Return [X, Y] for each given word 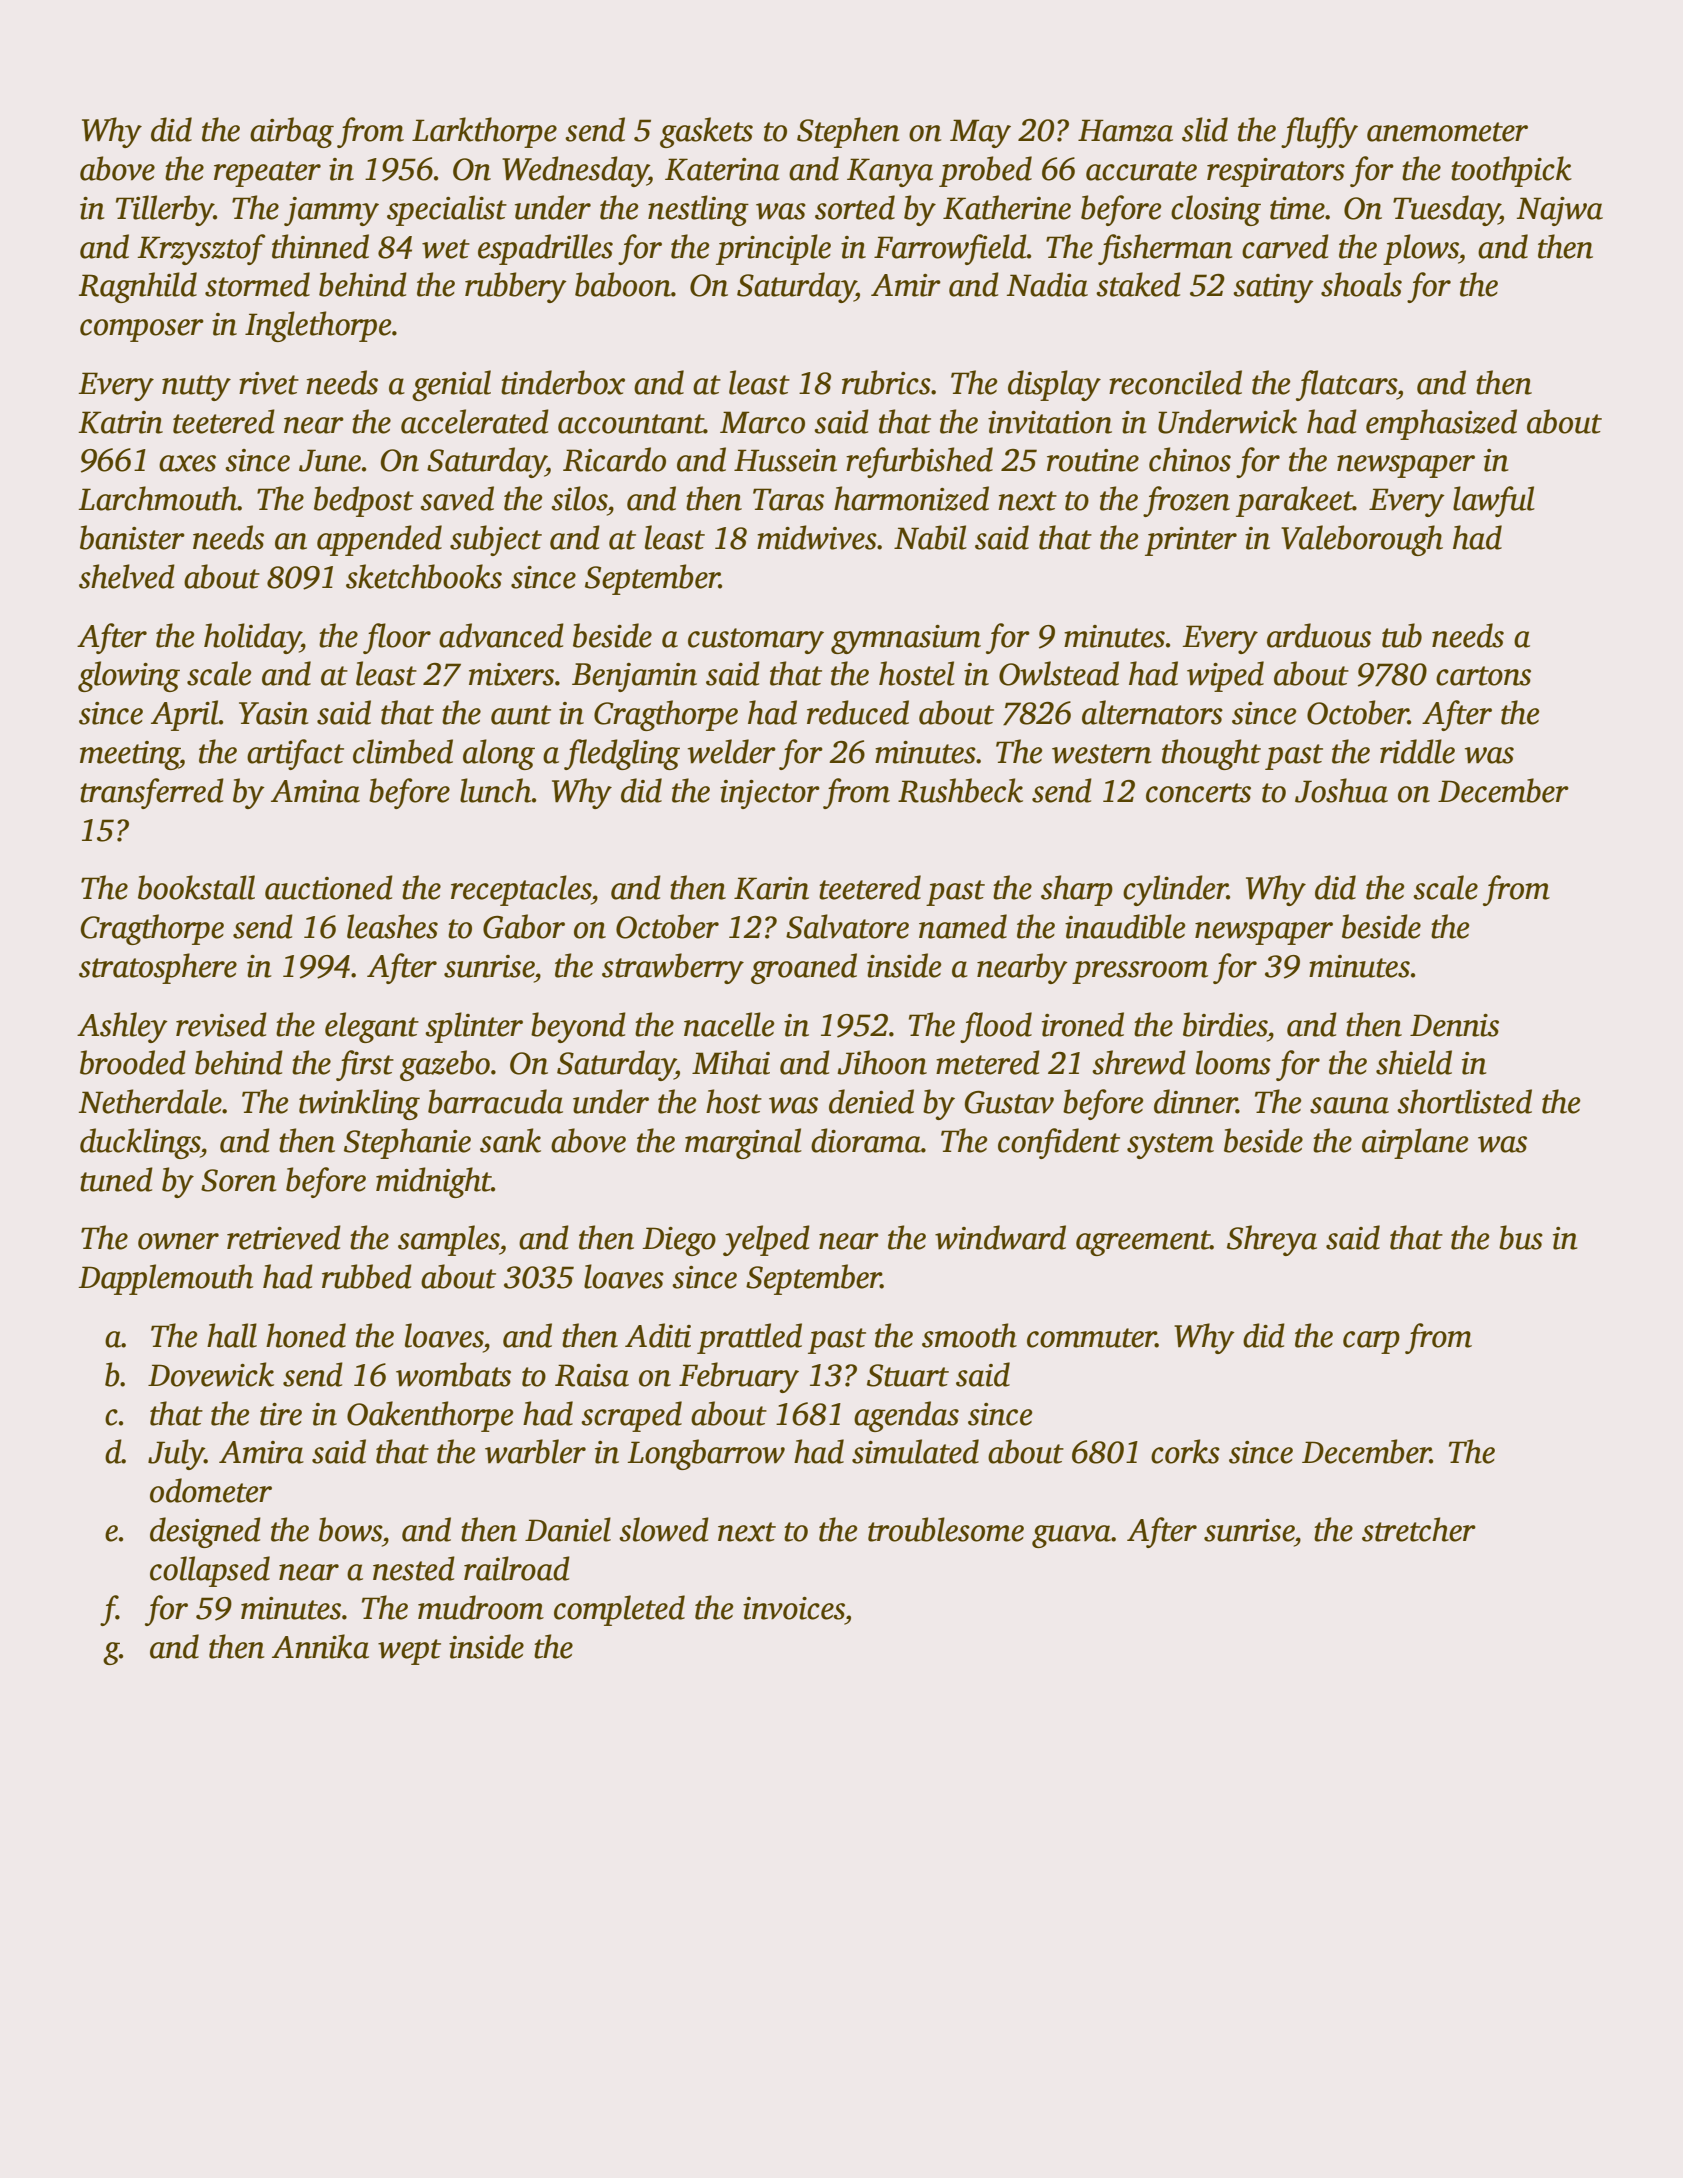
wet [446, 249]
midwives [817, 537]
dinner [1195, 1101]
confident [1059, 1143]
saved [457, 498]
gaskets [706, 132]
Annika [320, 1646]
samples [448, 1240]
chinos [1190, 459]
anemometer [1447, 132]
